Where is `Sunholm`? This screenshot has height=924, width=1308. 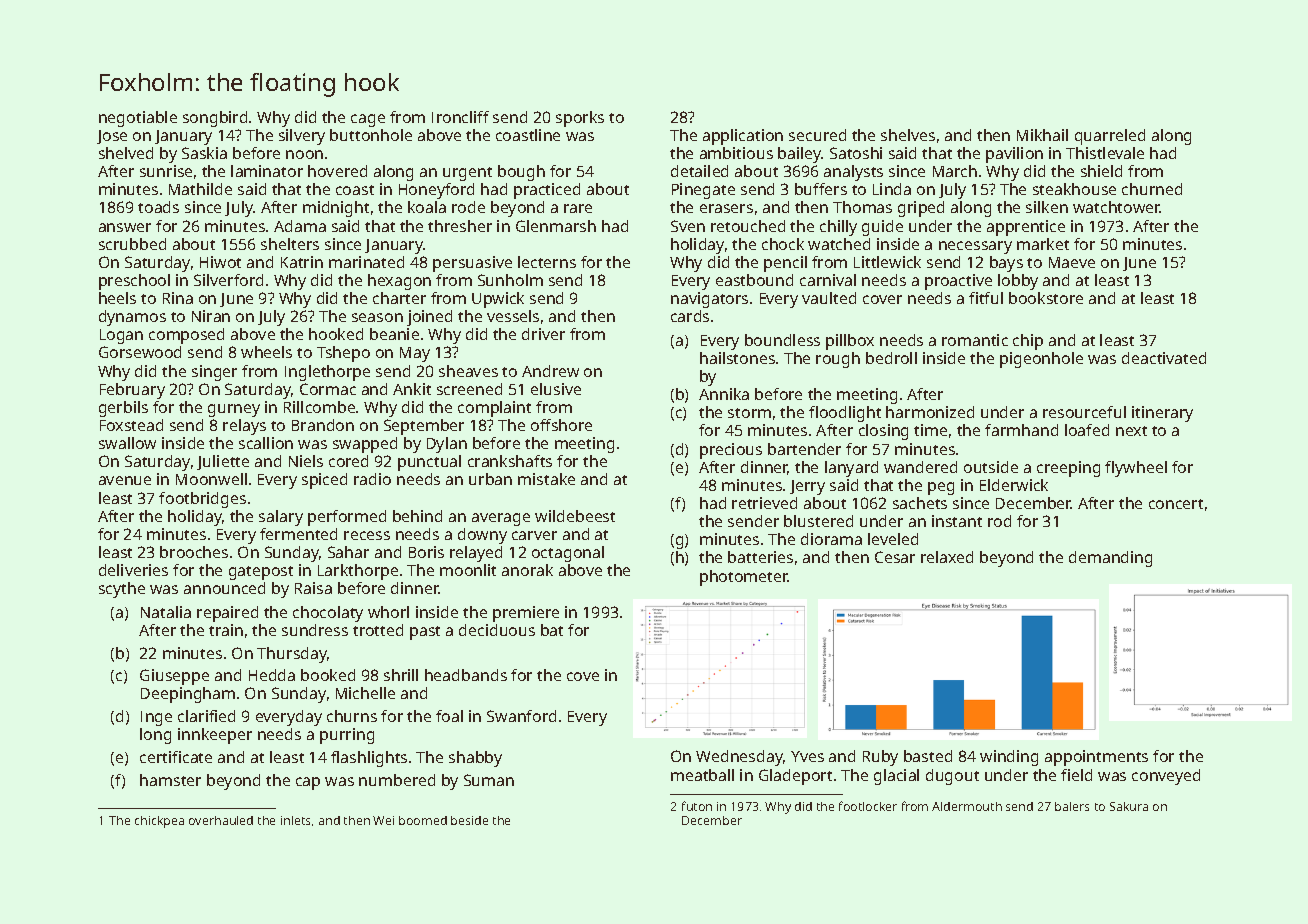
Sunholm is located at coordinates (510, 280).
